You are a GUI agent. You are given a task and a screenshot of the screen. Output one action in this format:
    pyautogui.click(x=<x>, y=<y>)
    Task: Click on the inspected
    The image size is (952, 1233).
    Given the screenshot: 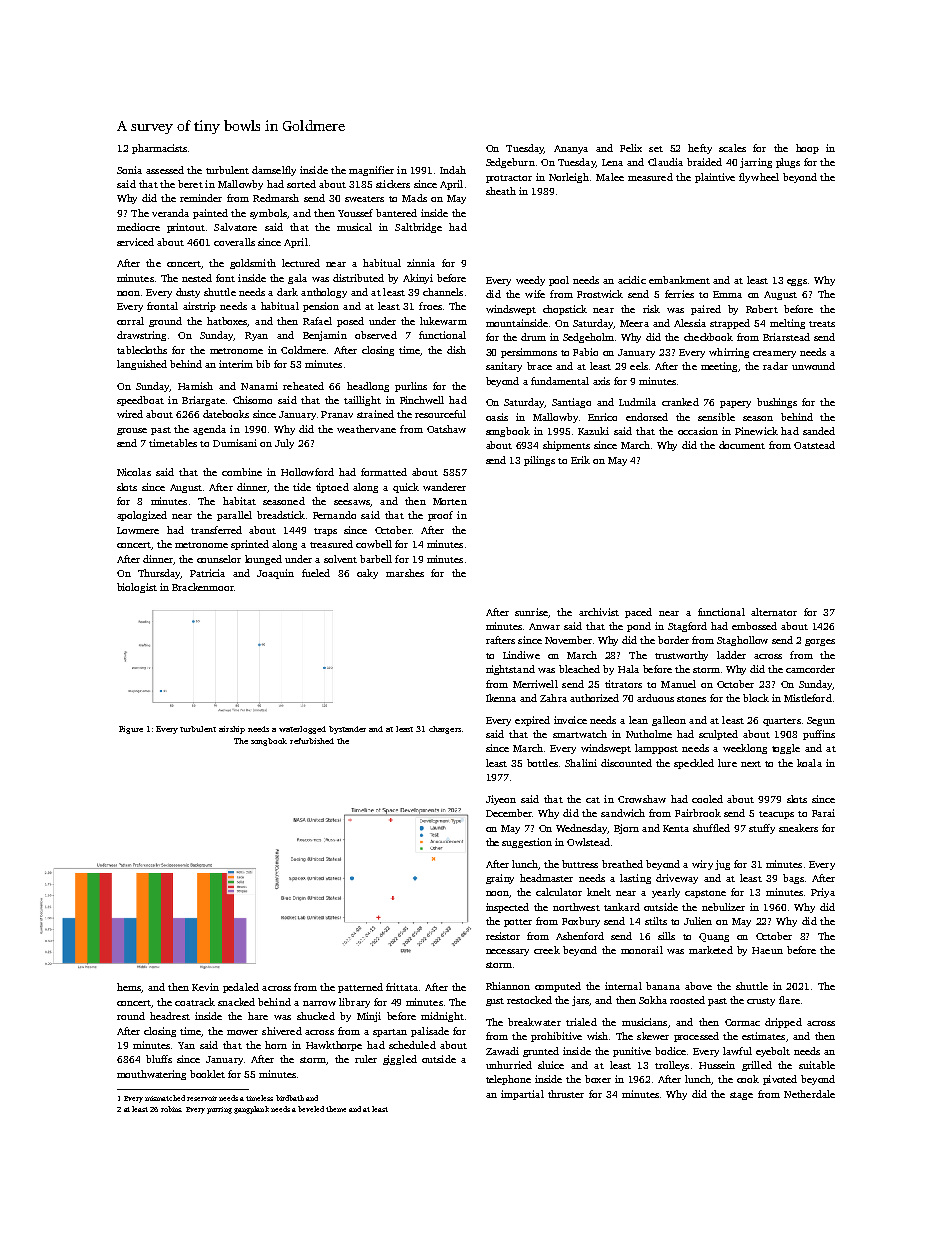 What is the action you would take?
    pyautogui.click(x=507, y=908)
